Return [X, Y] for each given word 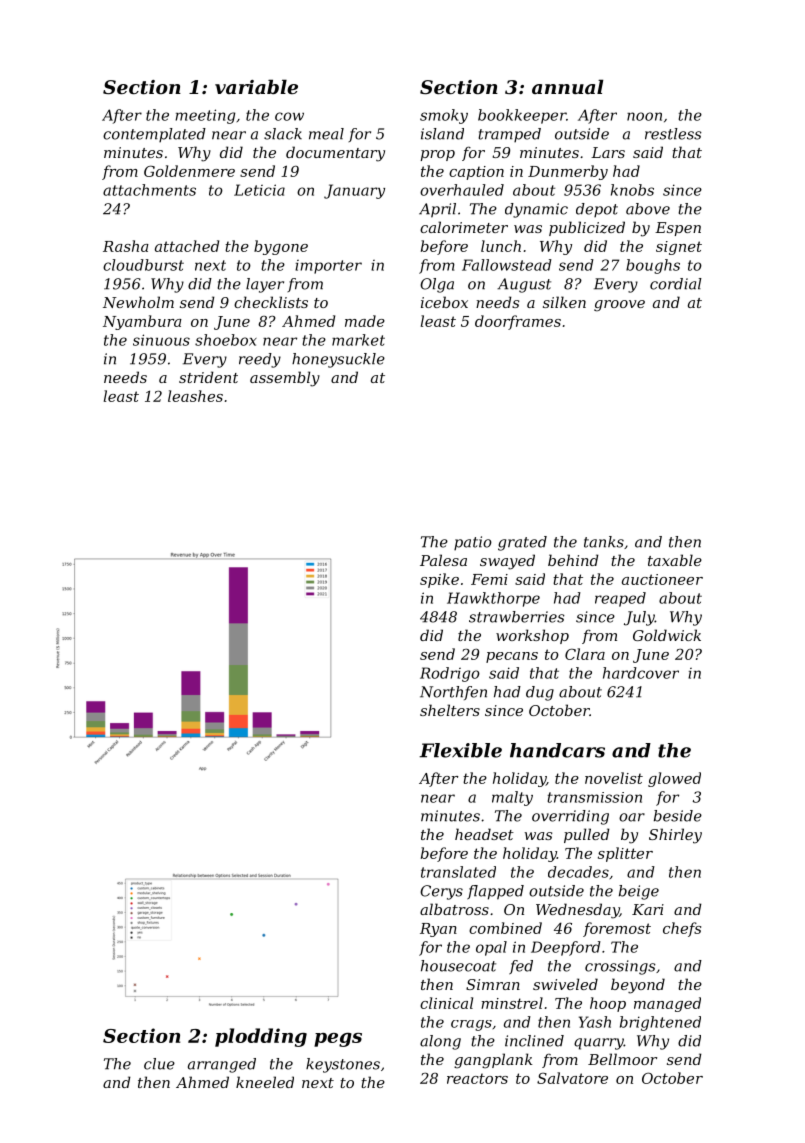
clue [159, 1064]
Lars [608, 152]
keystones [343, 1065]
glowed [674, 779]
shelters [450, 710]
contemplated [154, 135]
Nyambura [142, 322]
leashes [195, 396]
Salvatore [572, 1078]
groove [619, 306]
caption [476, 173]
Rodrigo [450, 674]
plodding [261, 1037]
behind [573, 560]
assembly [285, 379]
